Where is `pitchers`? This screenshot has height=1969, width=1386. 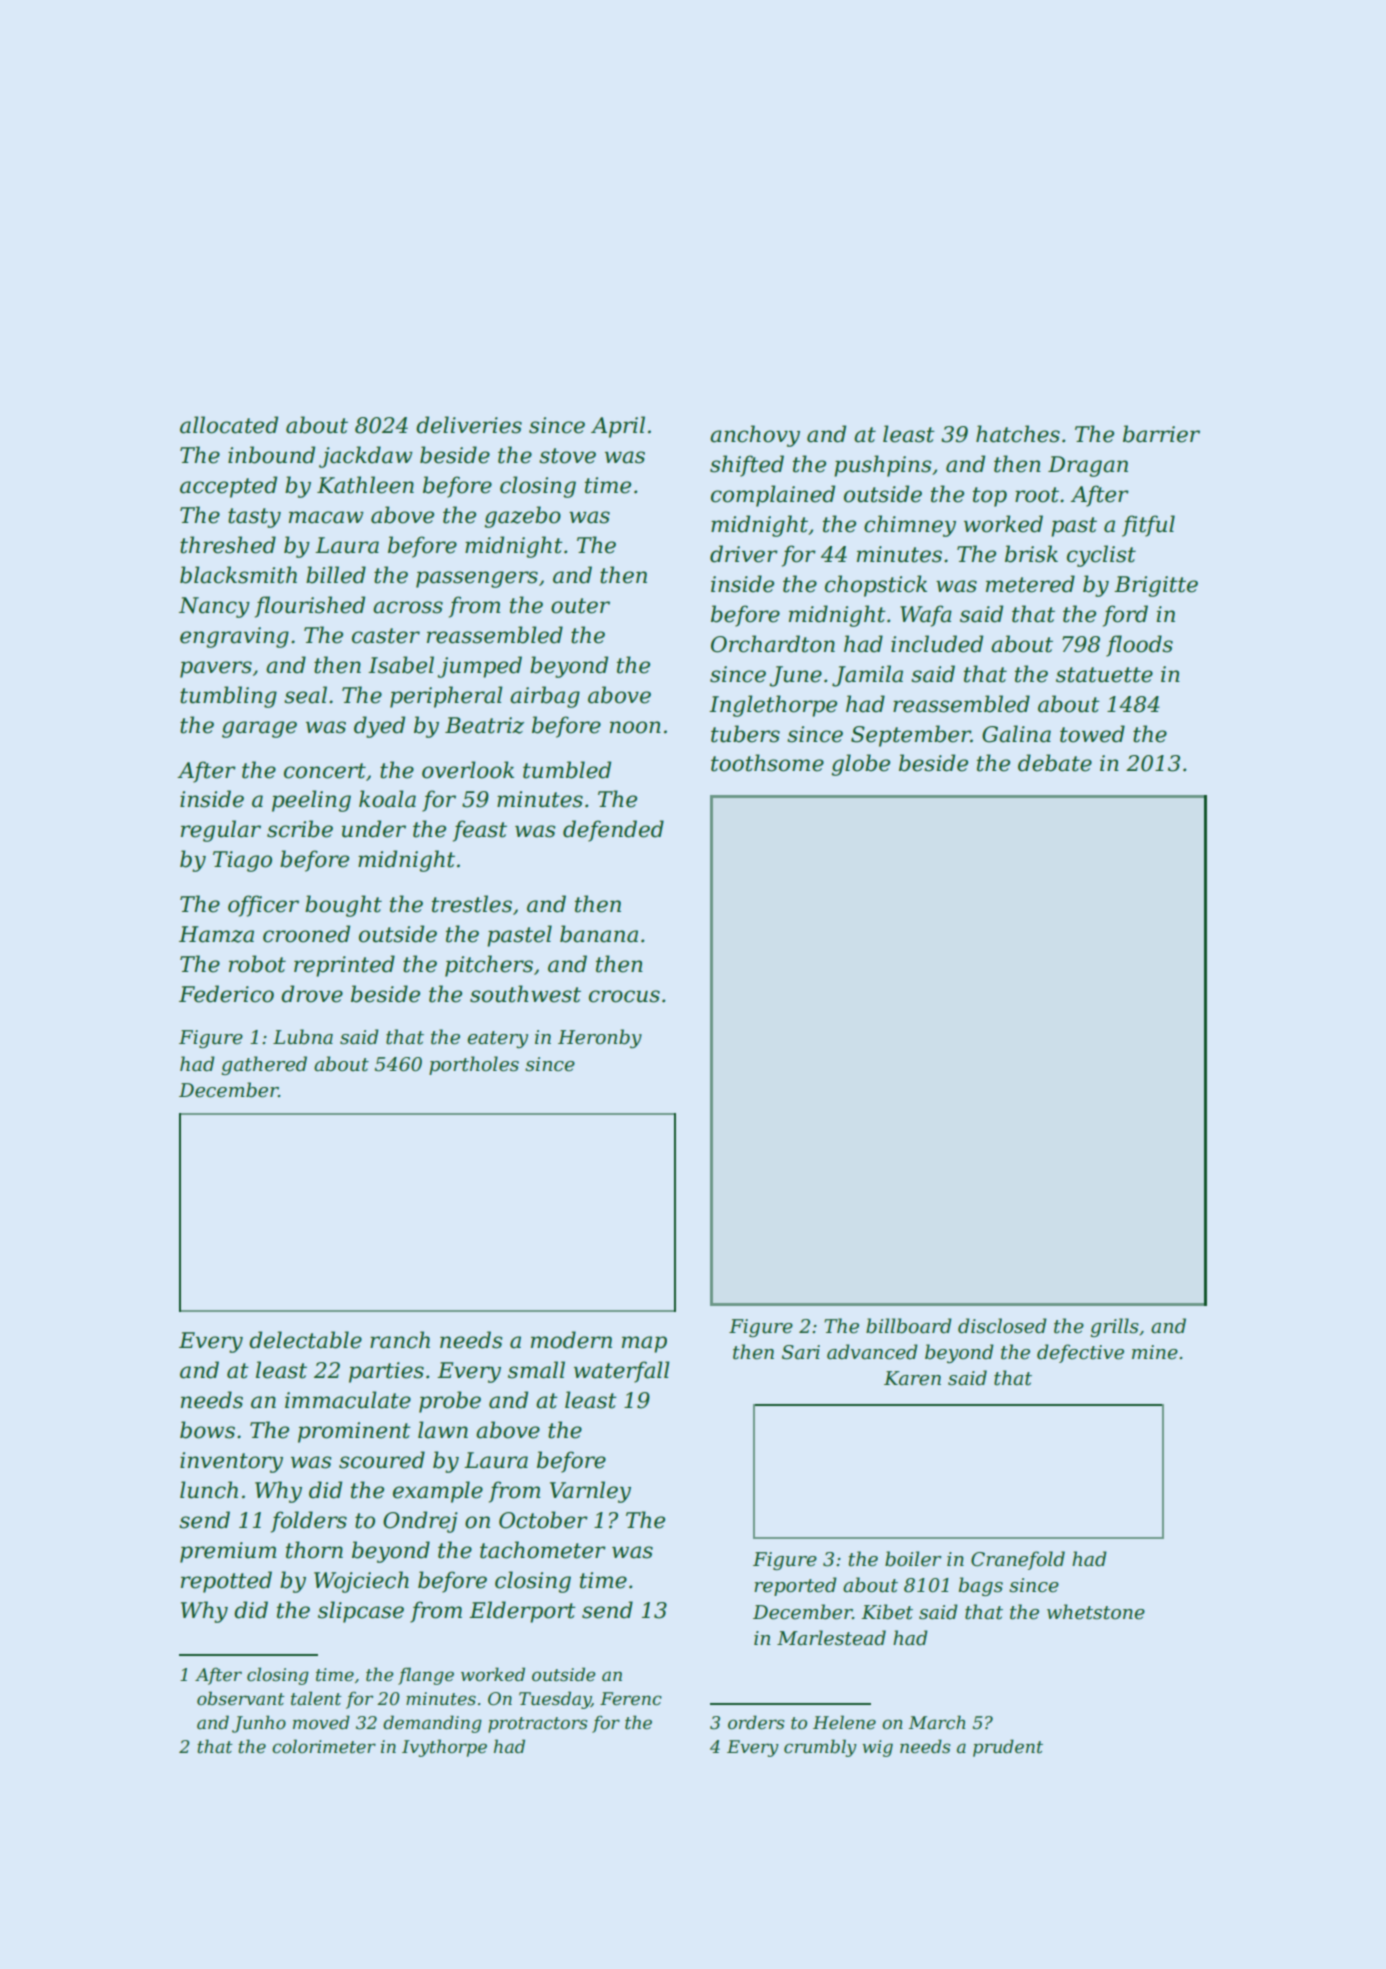 pitchers is located at coordinates (489, 966).
